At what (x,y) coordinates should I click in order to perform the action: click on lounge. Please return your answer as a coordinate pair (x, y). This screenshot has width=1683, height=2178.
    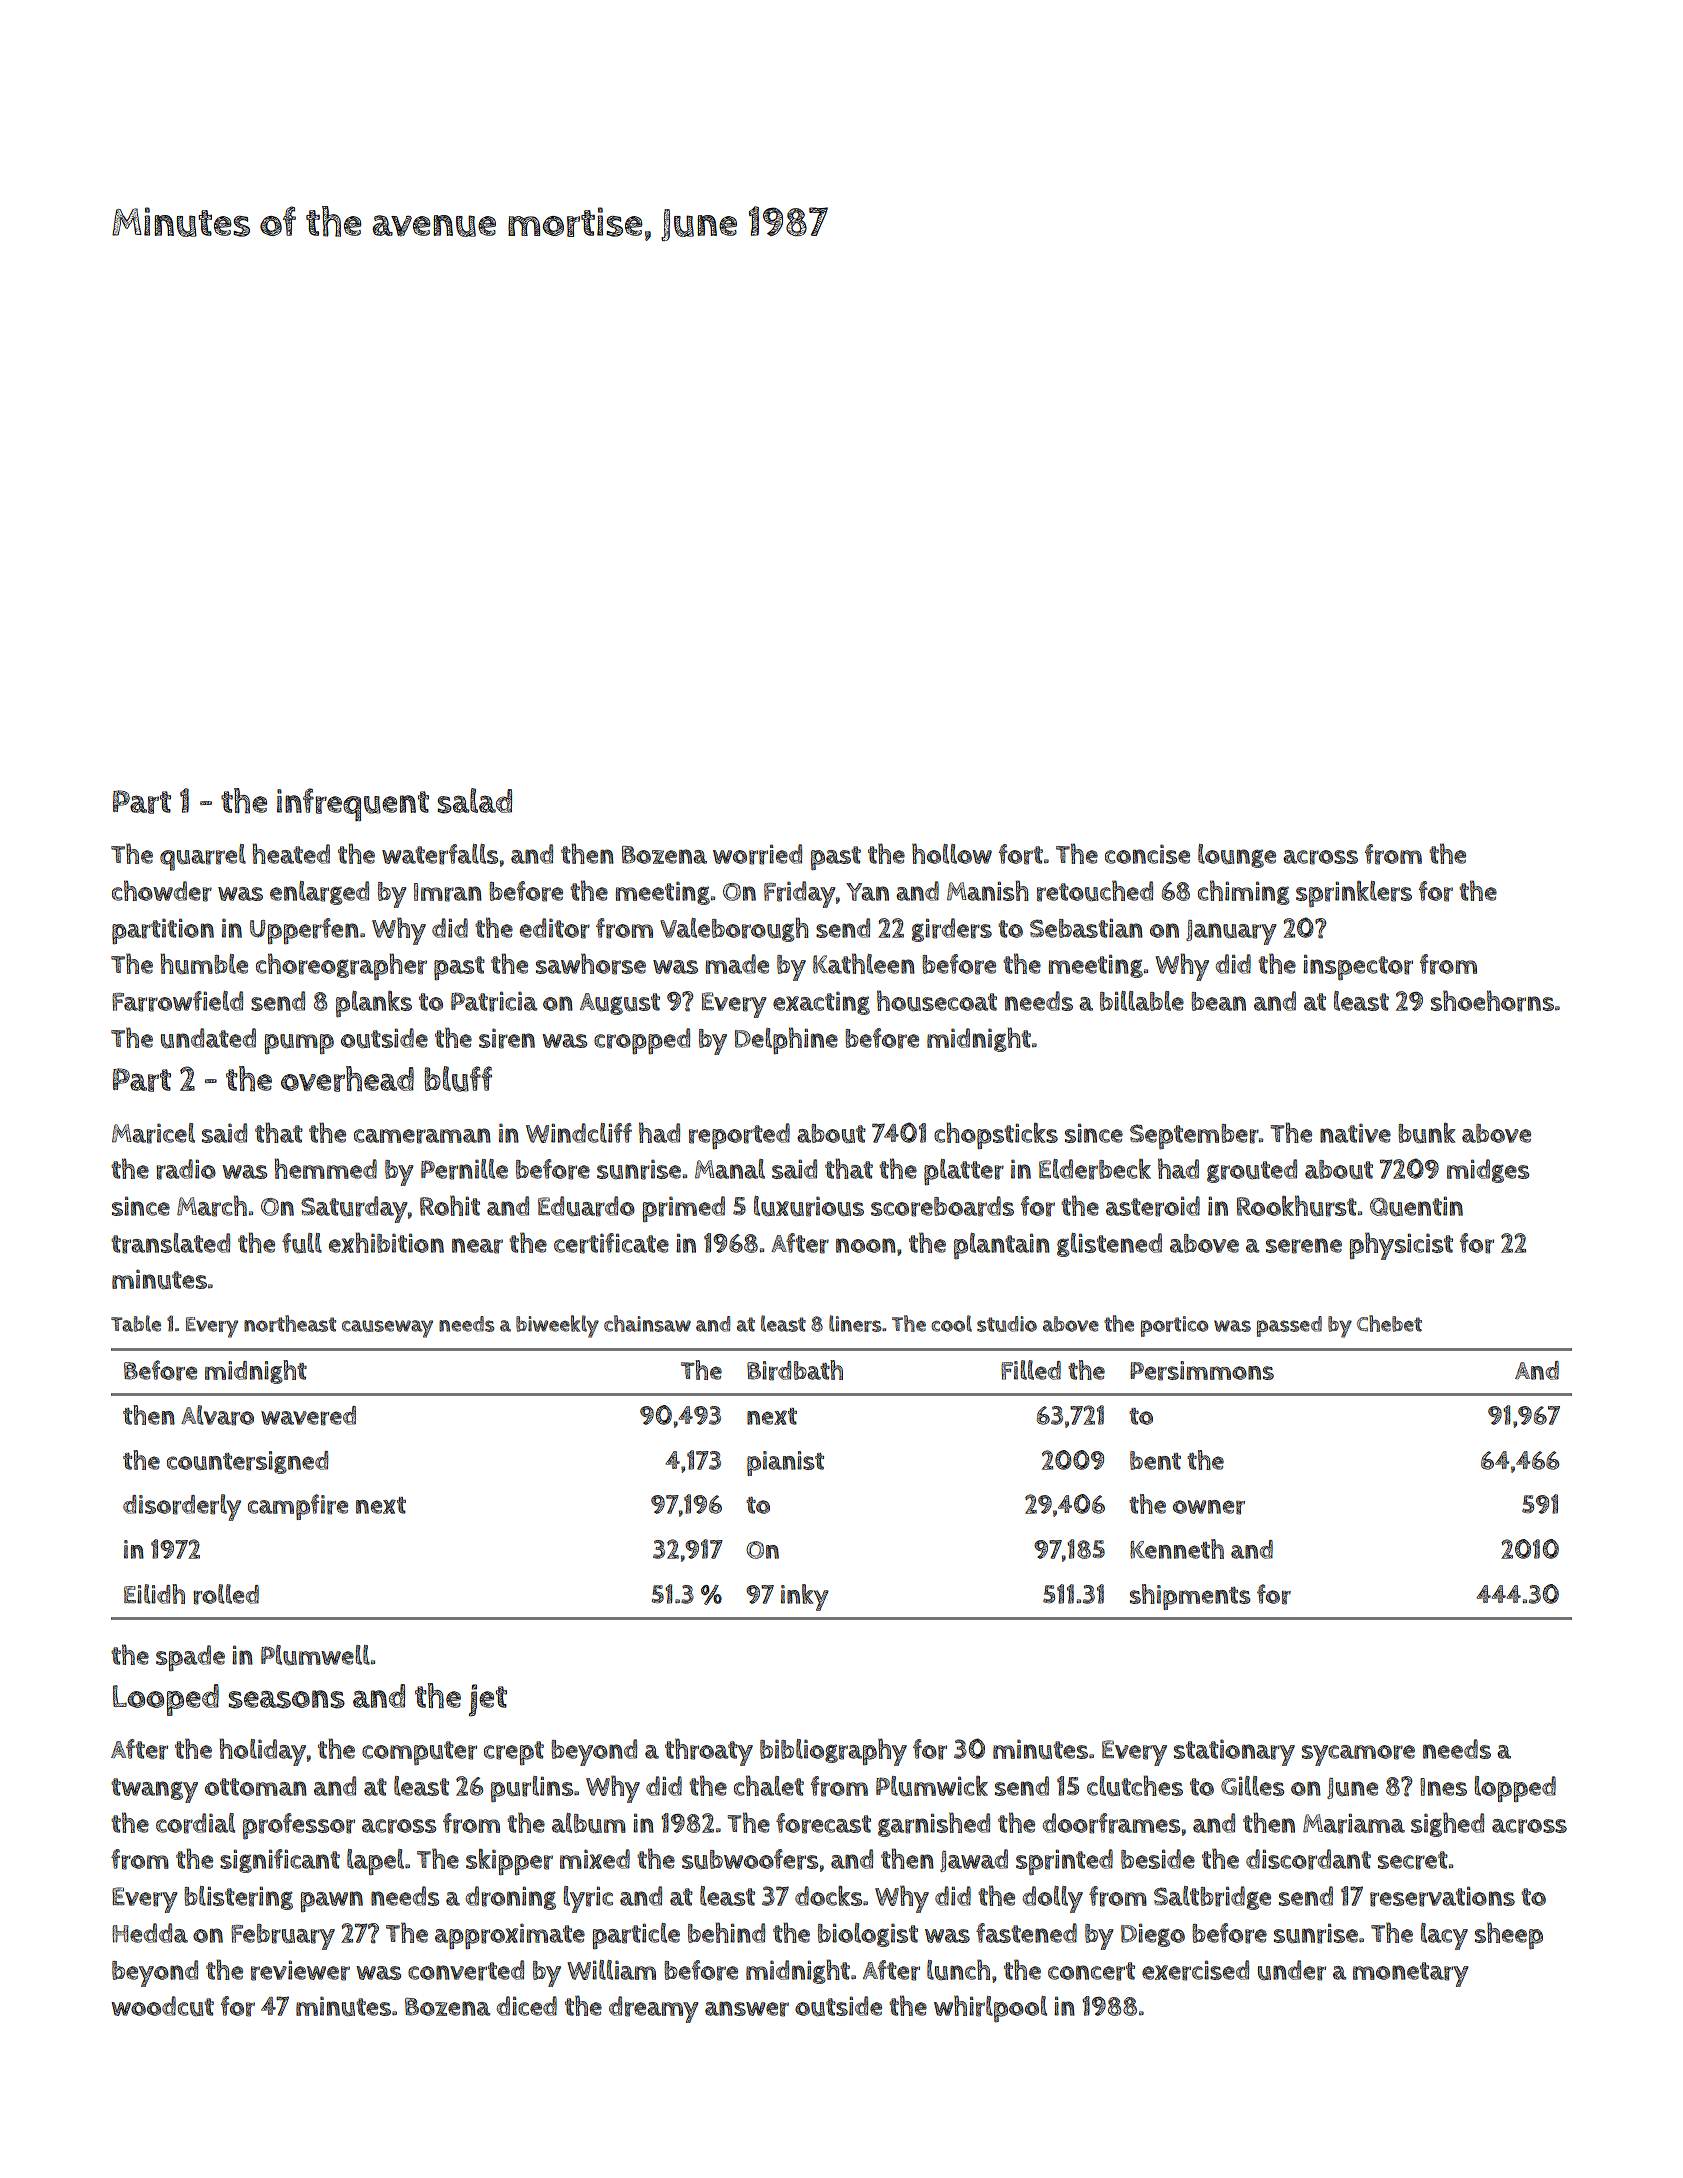
    Looking at the image, I should click on (1237, 856).
